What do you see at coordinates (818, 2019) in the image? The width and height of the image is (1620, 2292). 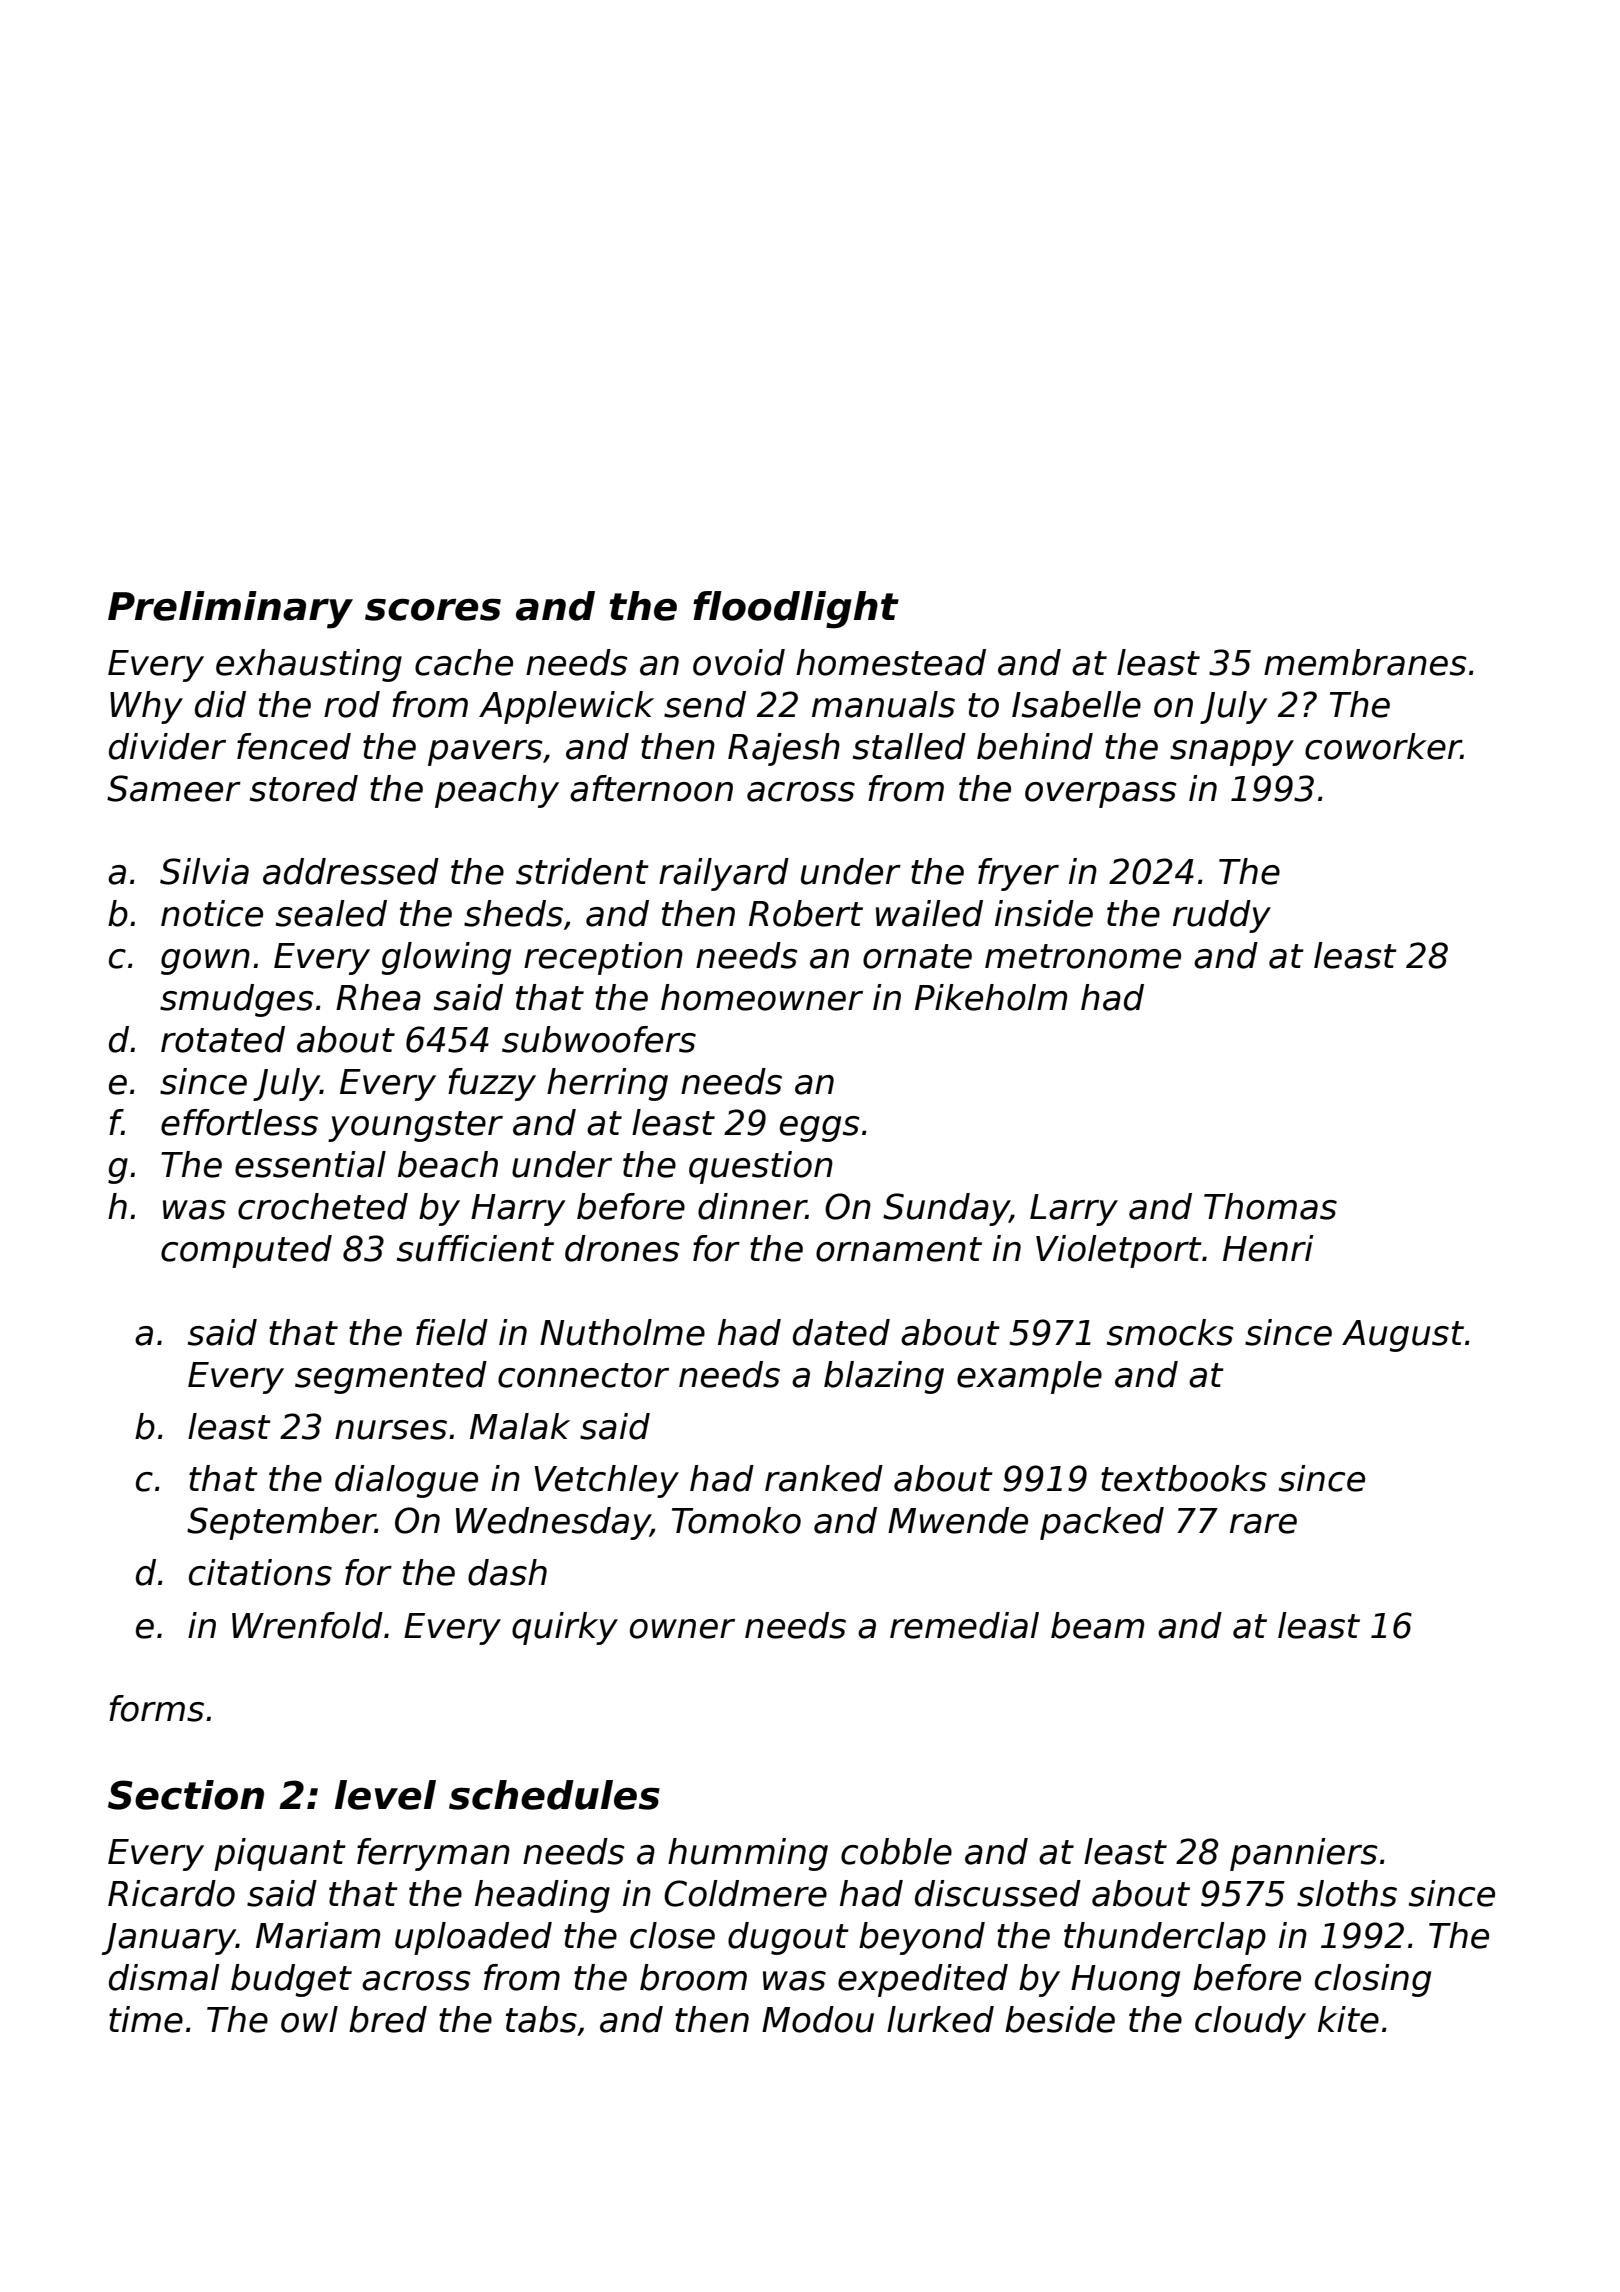 I see `Modou` at bounding box center [818, 2019].
